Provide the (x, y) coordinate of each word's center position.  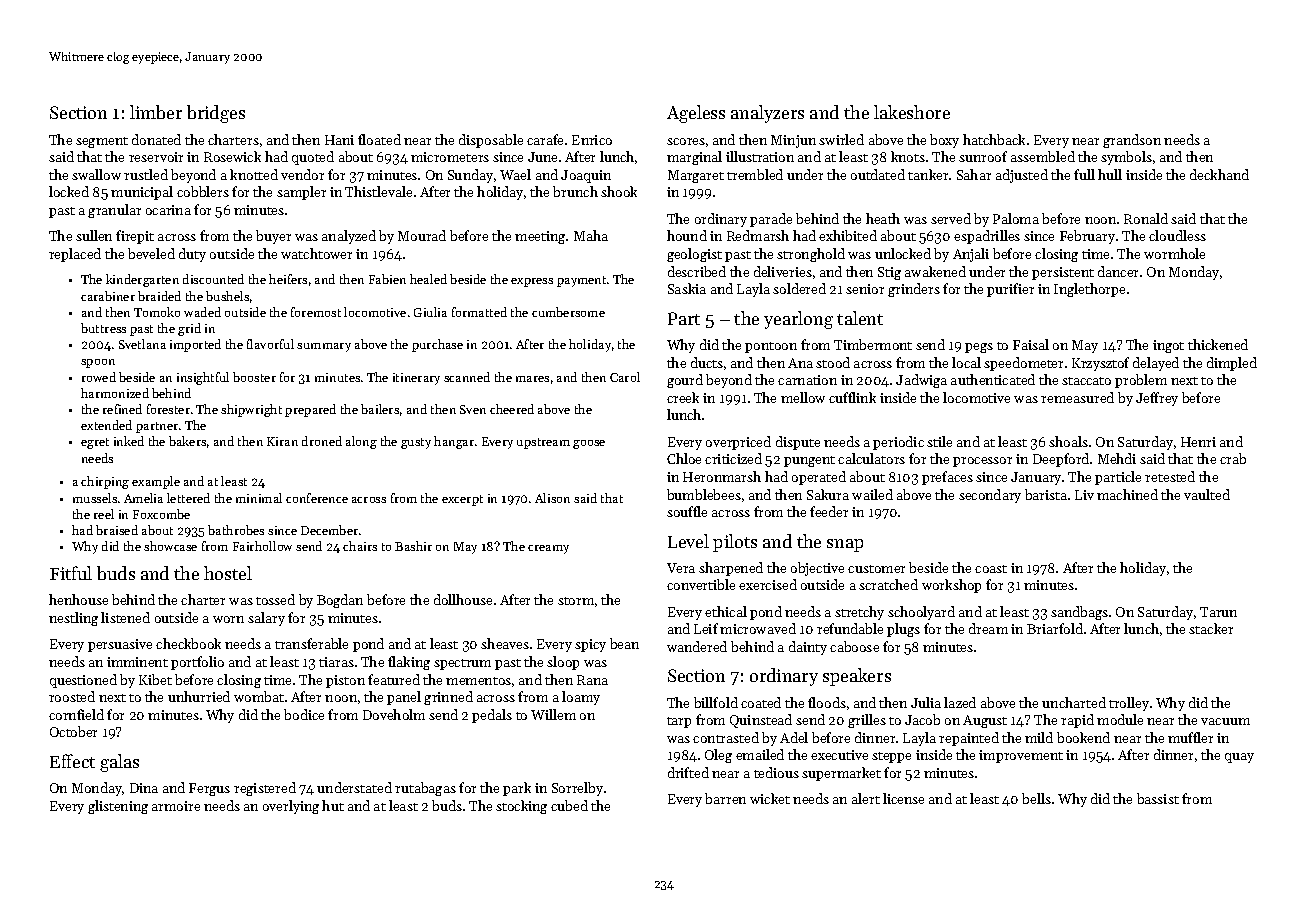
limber (156, 112)
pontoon (771, 347)
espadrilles (987, 237)
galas (119, 763)
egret (95, 443)
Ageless (696, 114)
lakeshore (912, 112)
